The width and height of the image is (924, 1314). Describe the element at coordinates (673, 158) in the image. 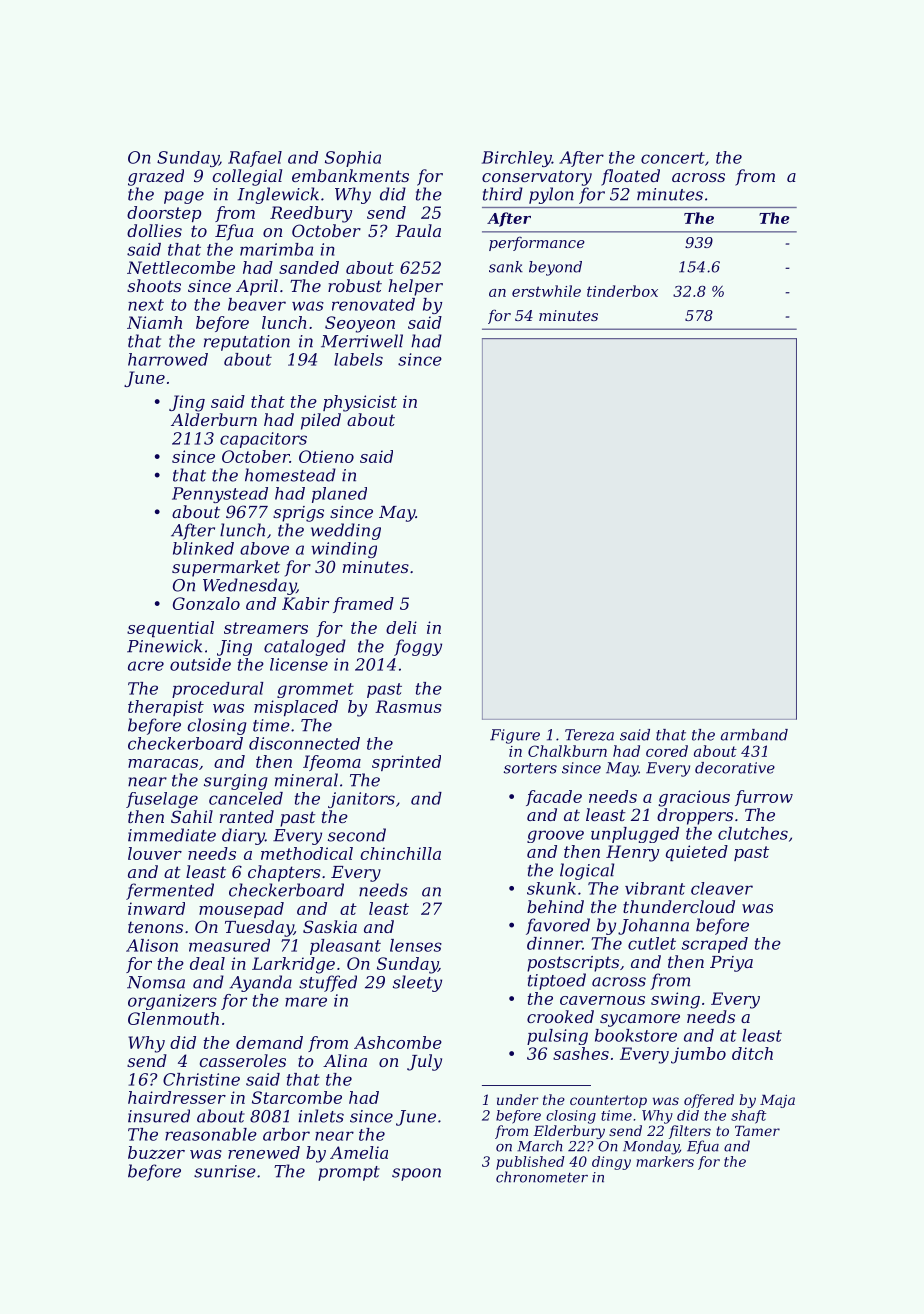

I see `concert` at that location.
